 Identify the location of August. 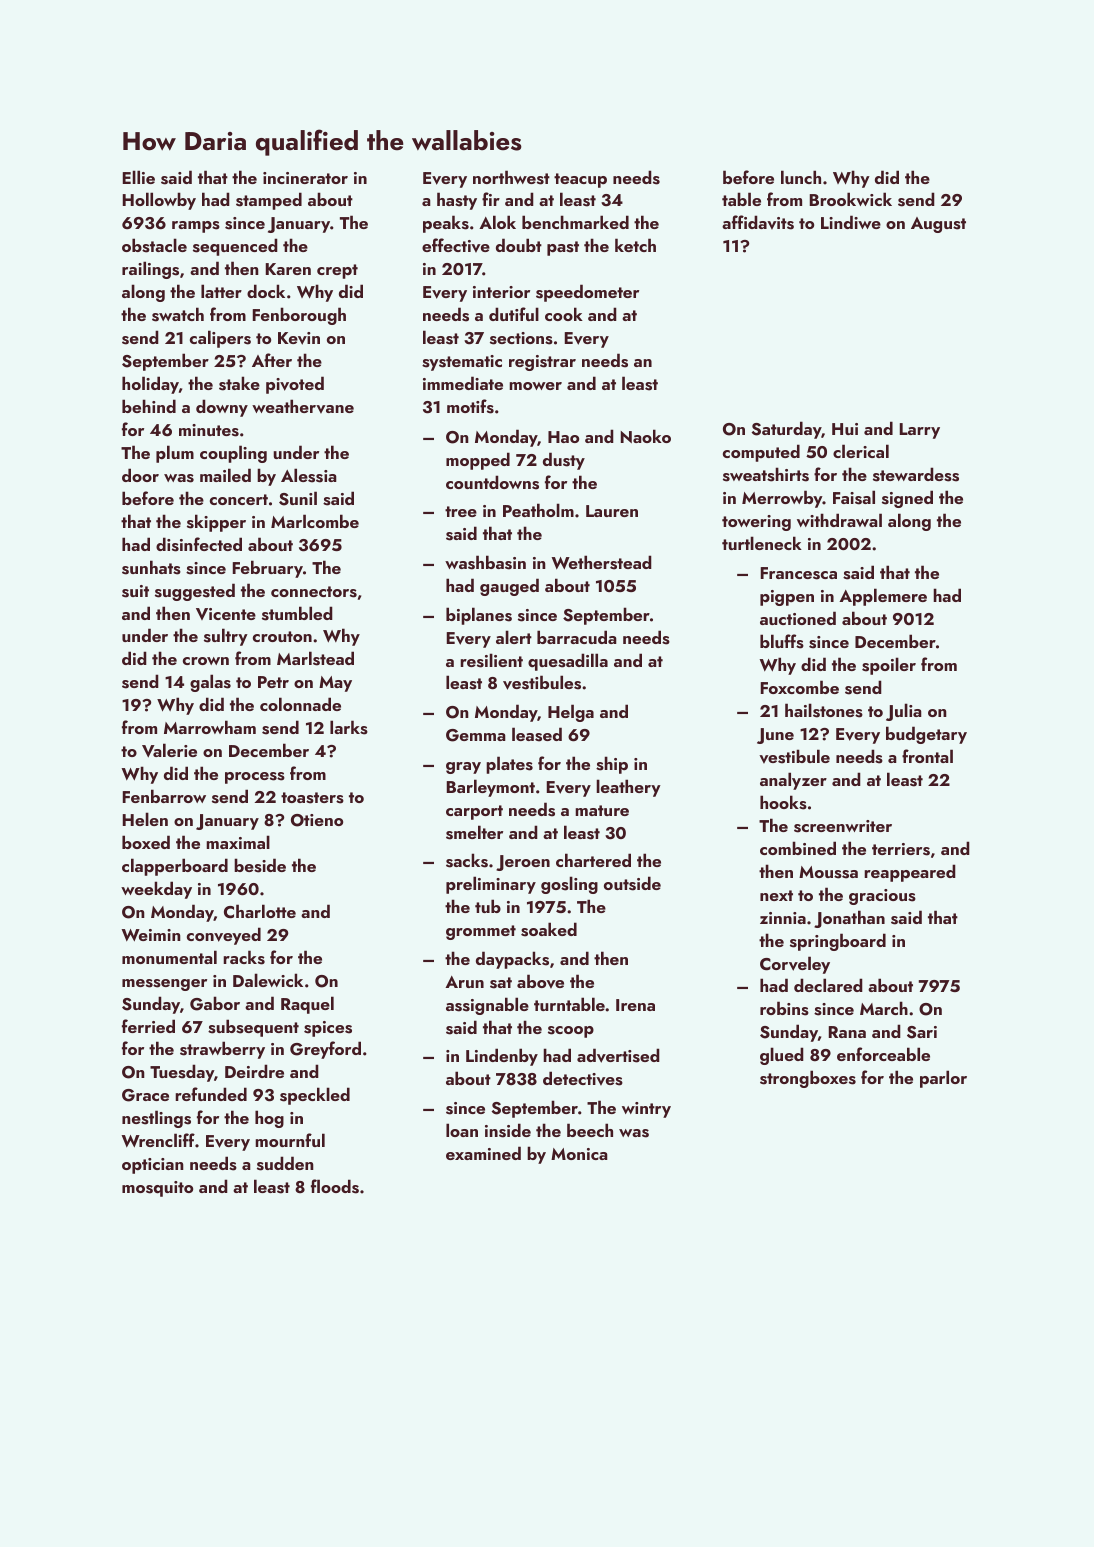
(938, 225).
